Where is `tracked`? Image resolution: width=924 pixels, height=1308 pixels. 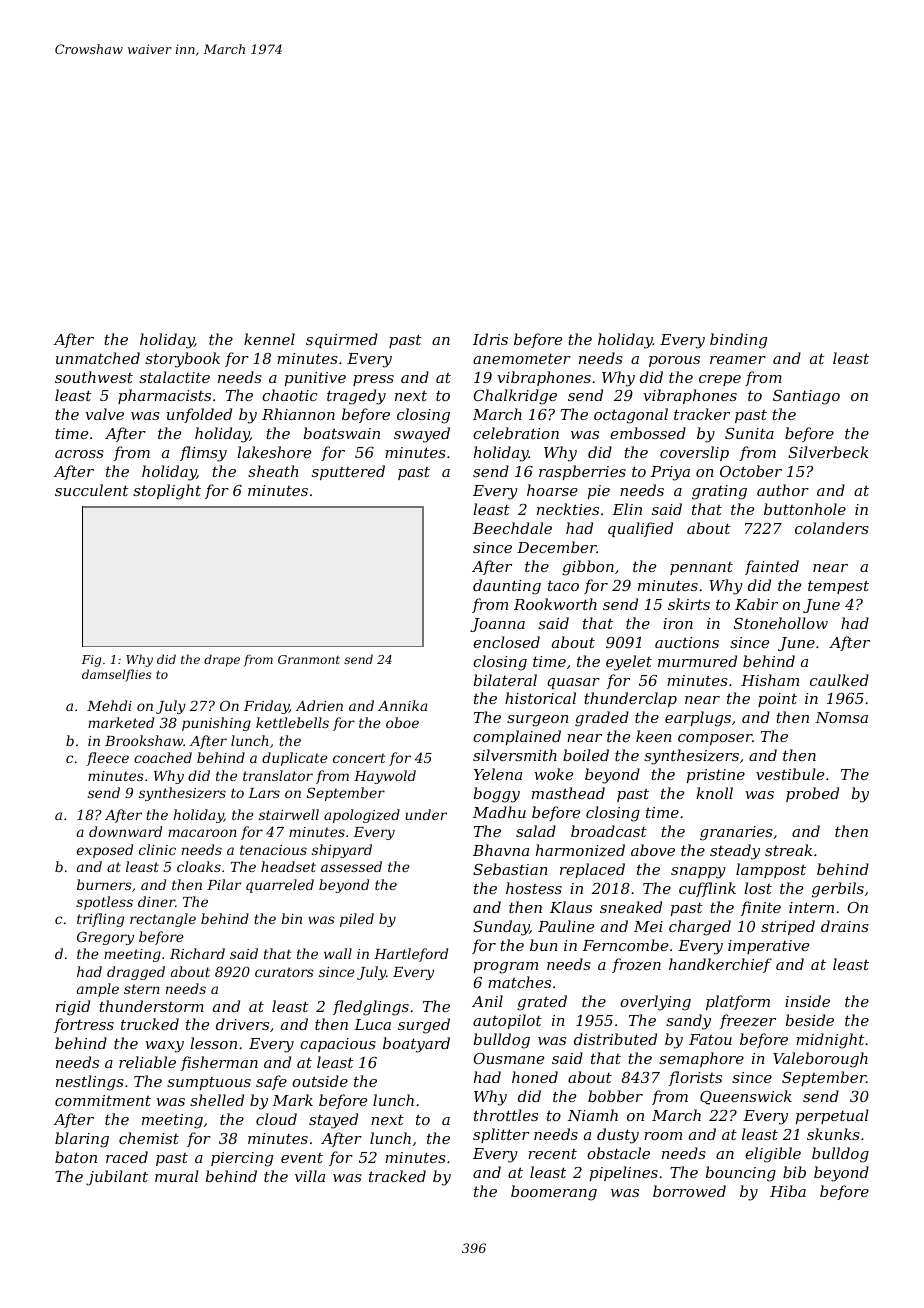 tracked is located at coordinates (397, 1176).
